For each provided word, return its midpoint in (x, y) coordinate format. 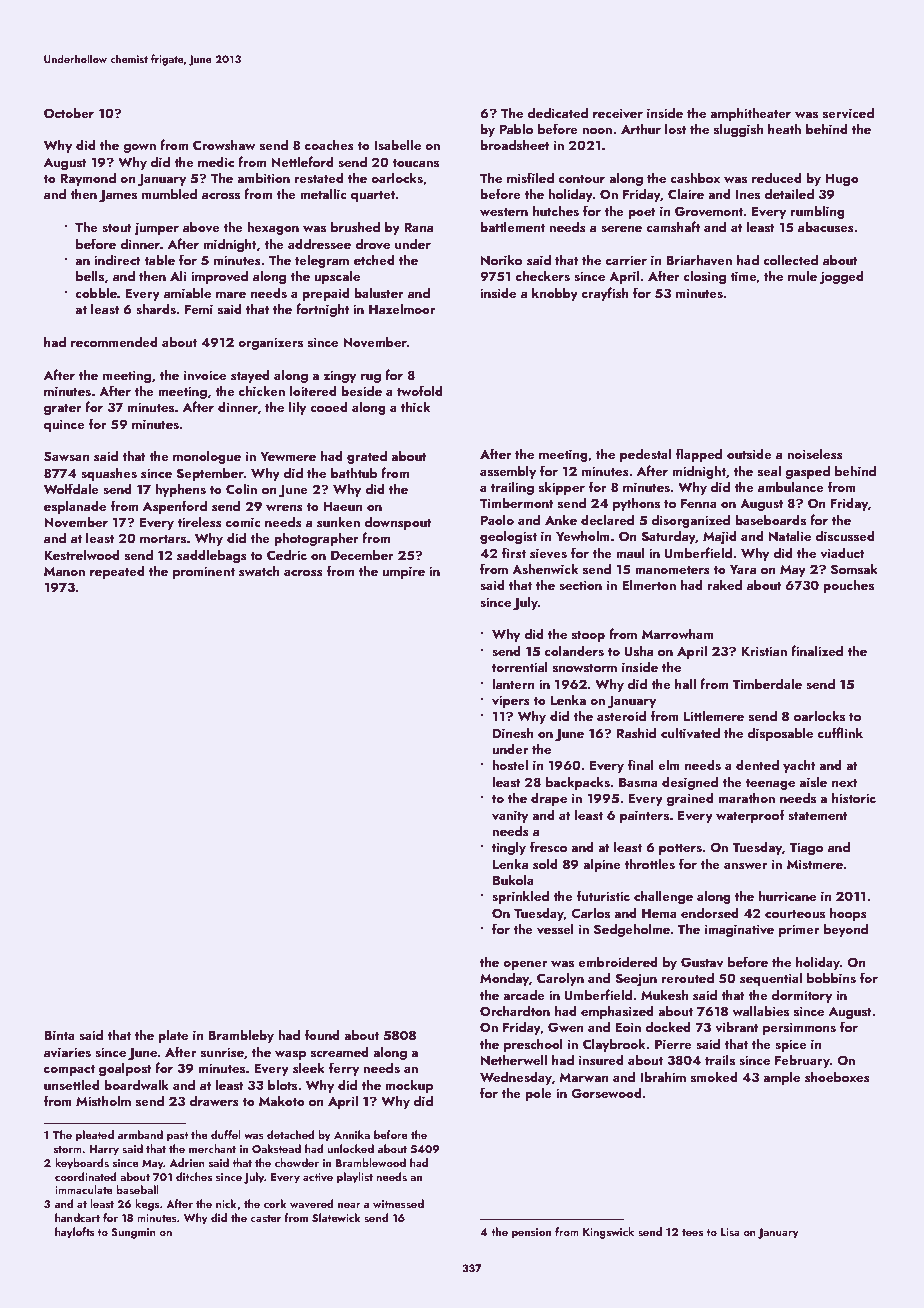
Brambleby (241, 1036)
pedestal (645, 455)
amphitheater (750, 114)
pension (531, 1233)
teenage (770, 784)
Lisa (730, 1232)
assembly (508, 472)
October (69, 113)
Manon (64, 571)
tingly (509, 848)
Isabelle (397, 145)
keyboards (82, 1164)
